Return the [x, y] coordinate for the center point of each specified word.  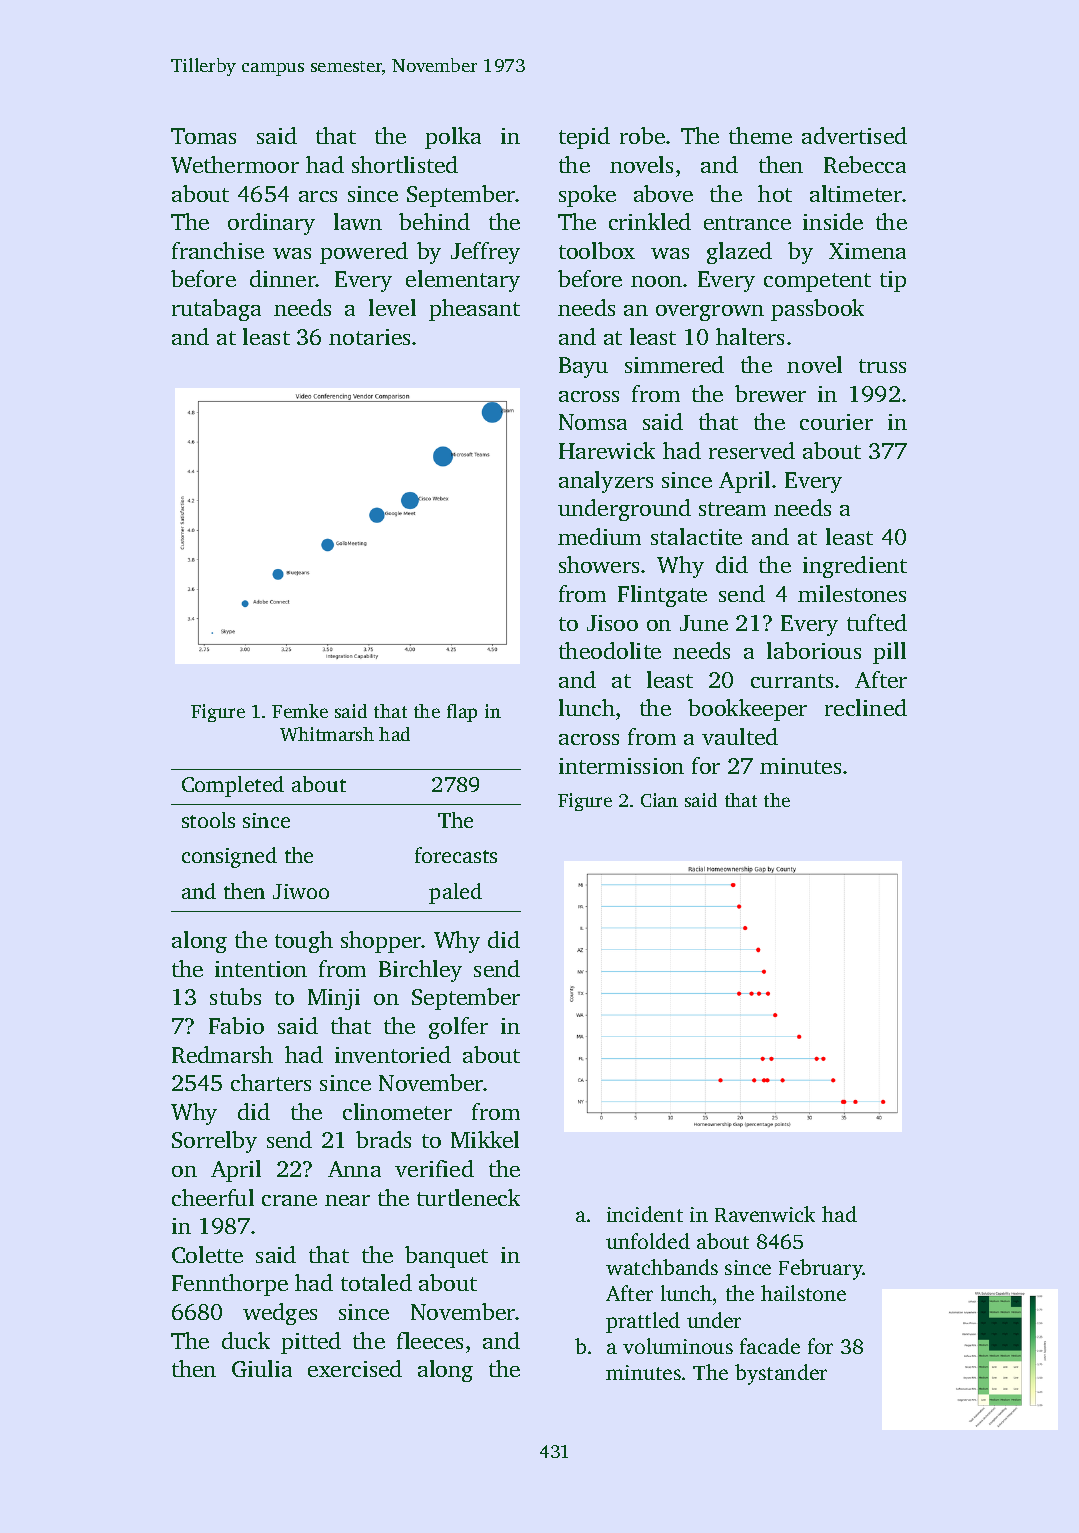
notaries [369, 337]
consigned [229, 857]
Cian [659, 800]
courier [836, 422]
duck [246, 1340]
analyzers [606, 482]
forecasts [456, 855]
